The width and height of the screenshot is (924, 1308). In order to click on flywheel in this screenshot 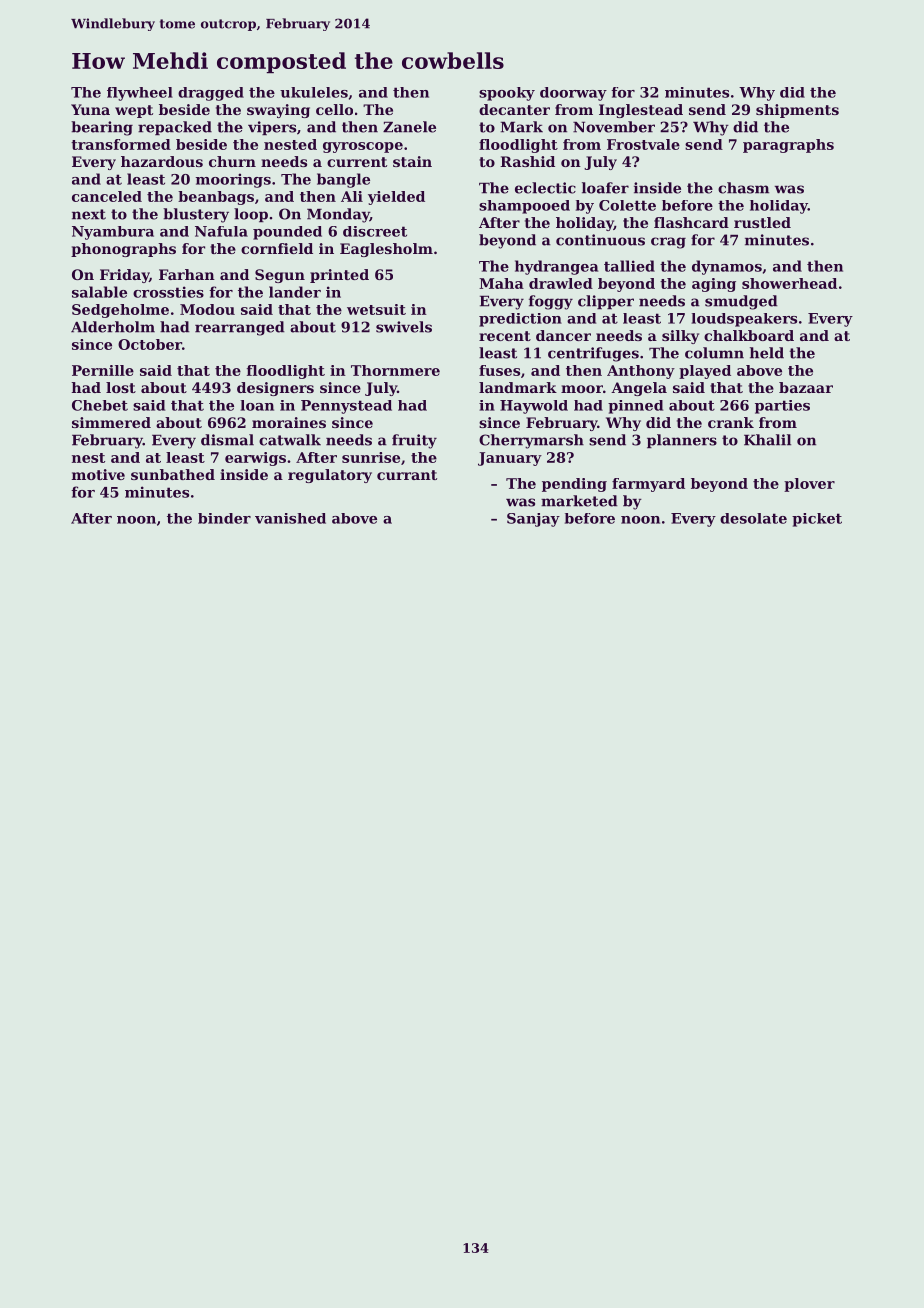, I will do `click(140, 94)`.
